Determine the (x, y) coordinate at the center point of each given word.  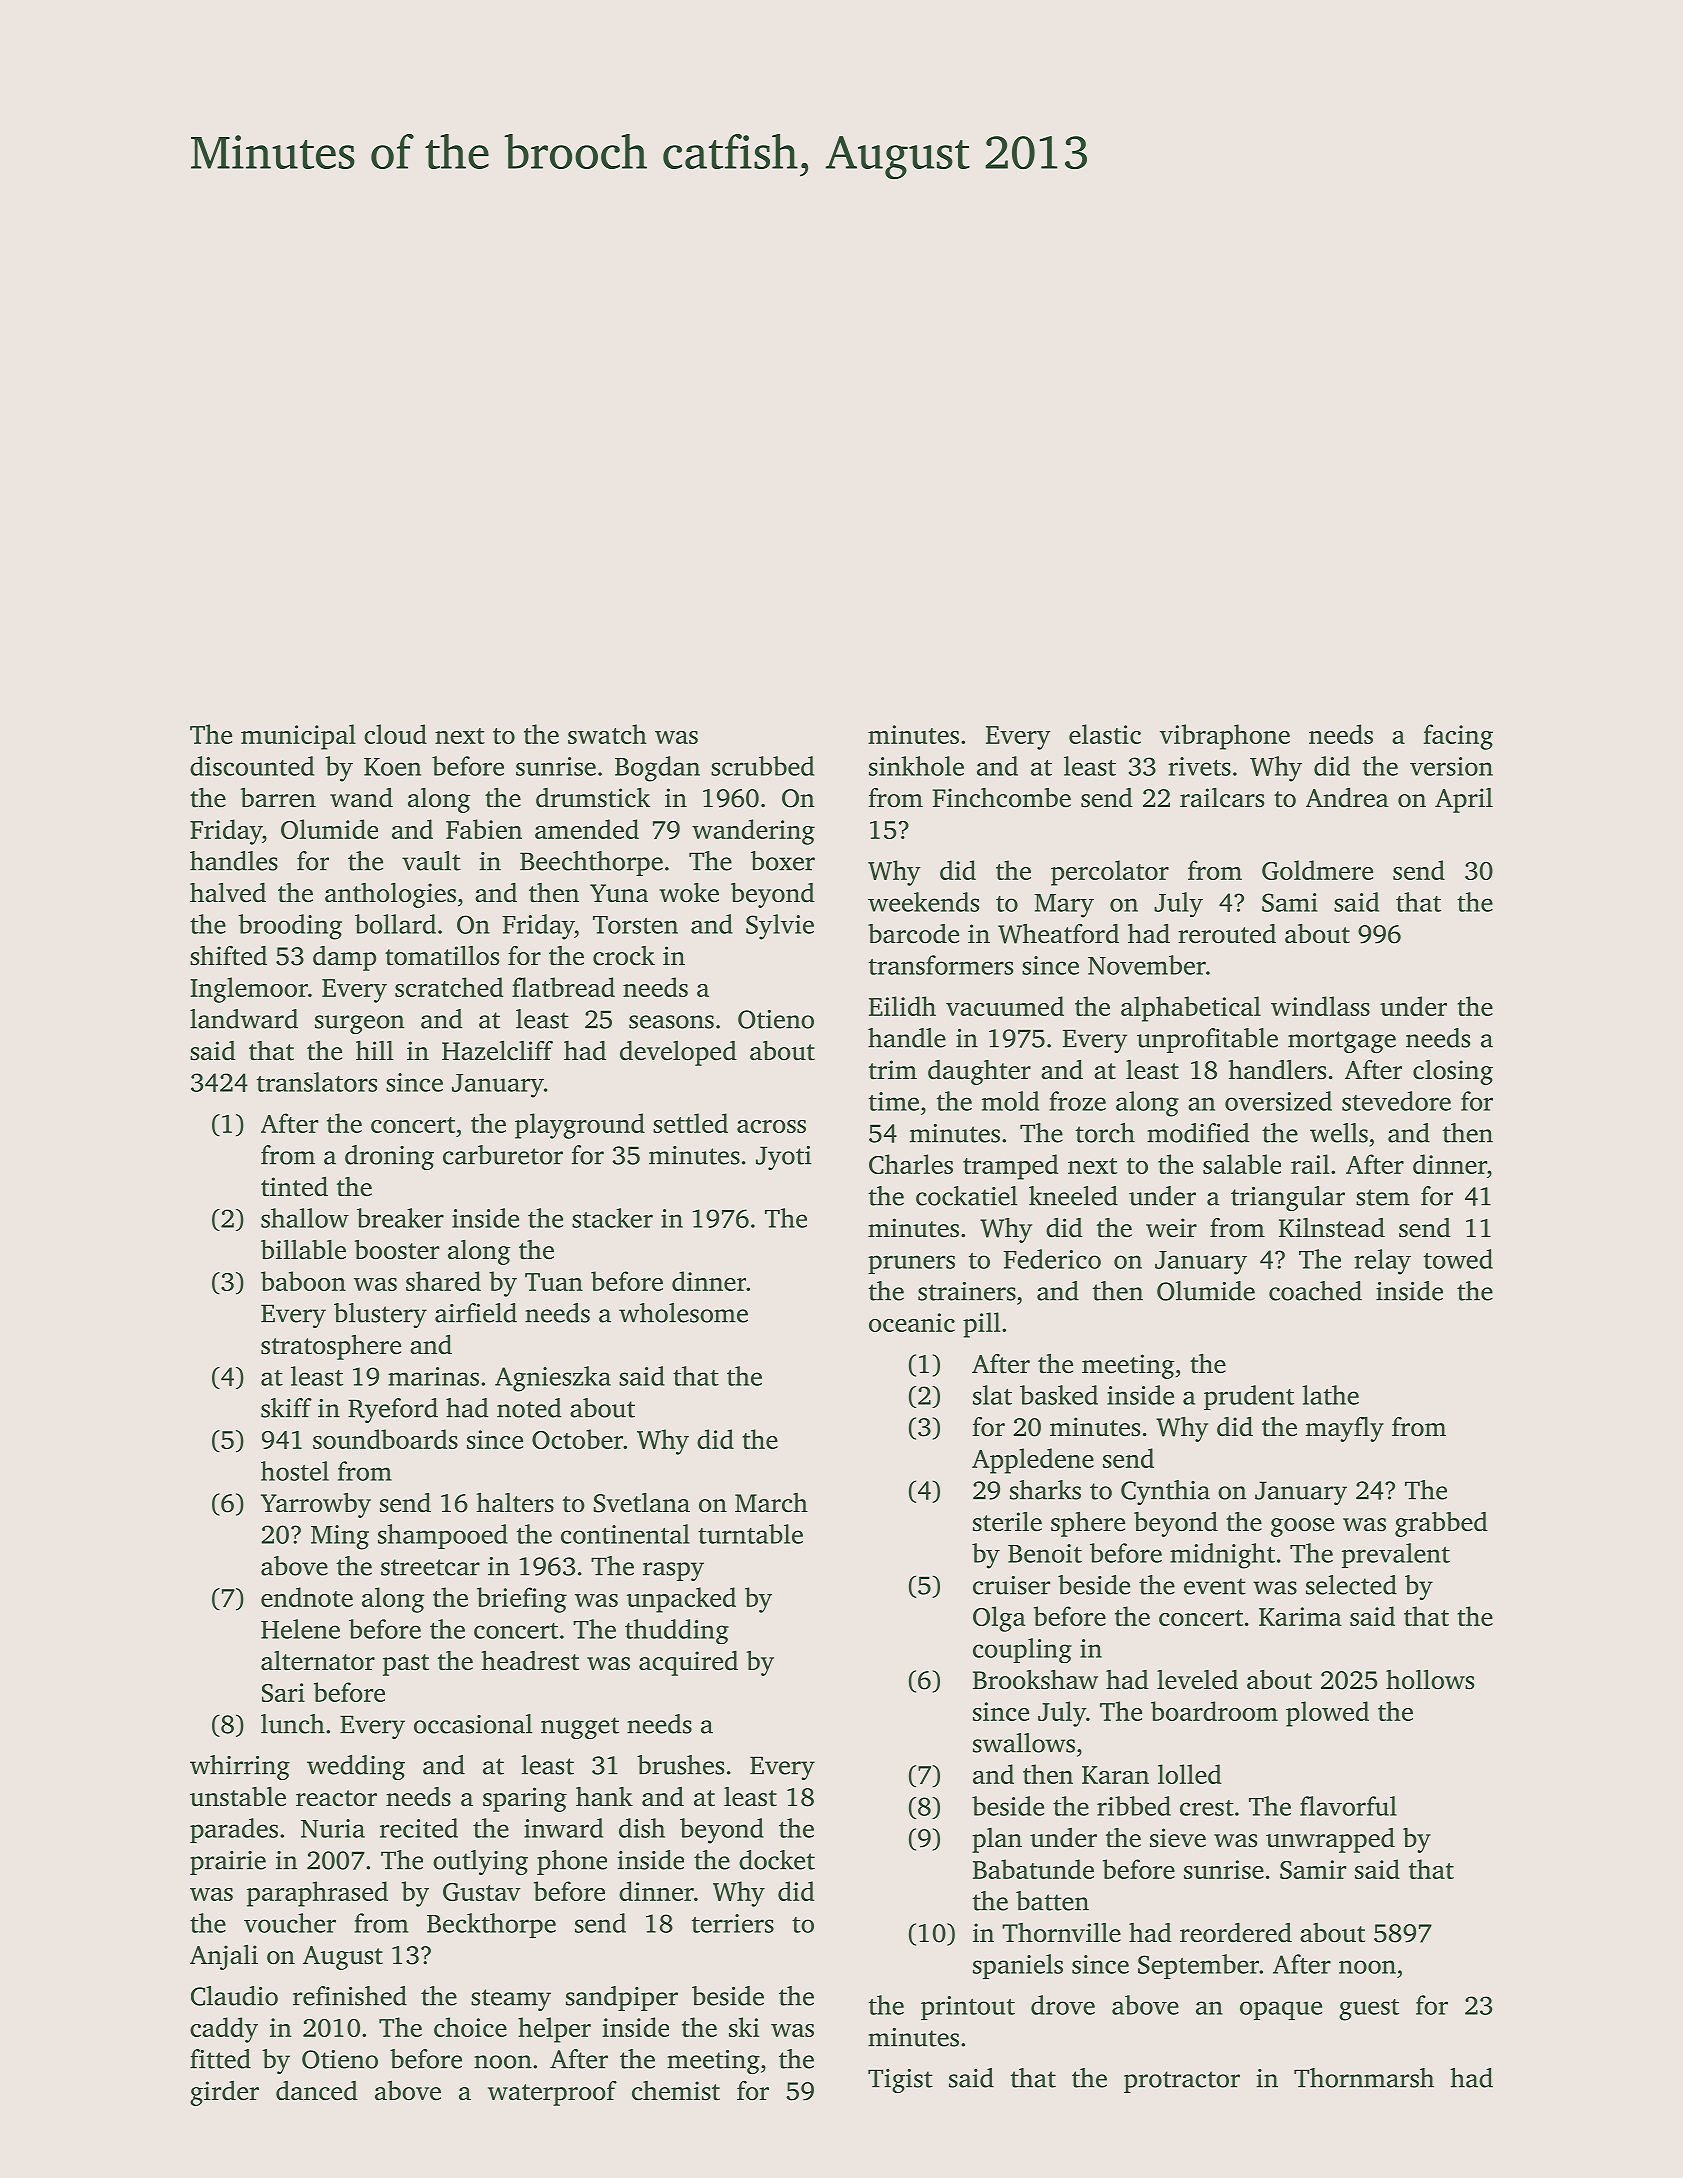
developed (678, 1053)
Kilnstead (1332, 1228)
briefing (522, 1600)
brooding (290, 927)
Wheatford (1058, 933)
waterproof (552, 2093)
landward (244, 1019)
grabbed (1441, 1524)
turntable (750, 1534)
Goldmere (1317, 870)
